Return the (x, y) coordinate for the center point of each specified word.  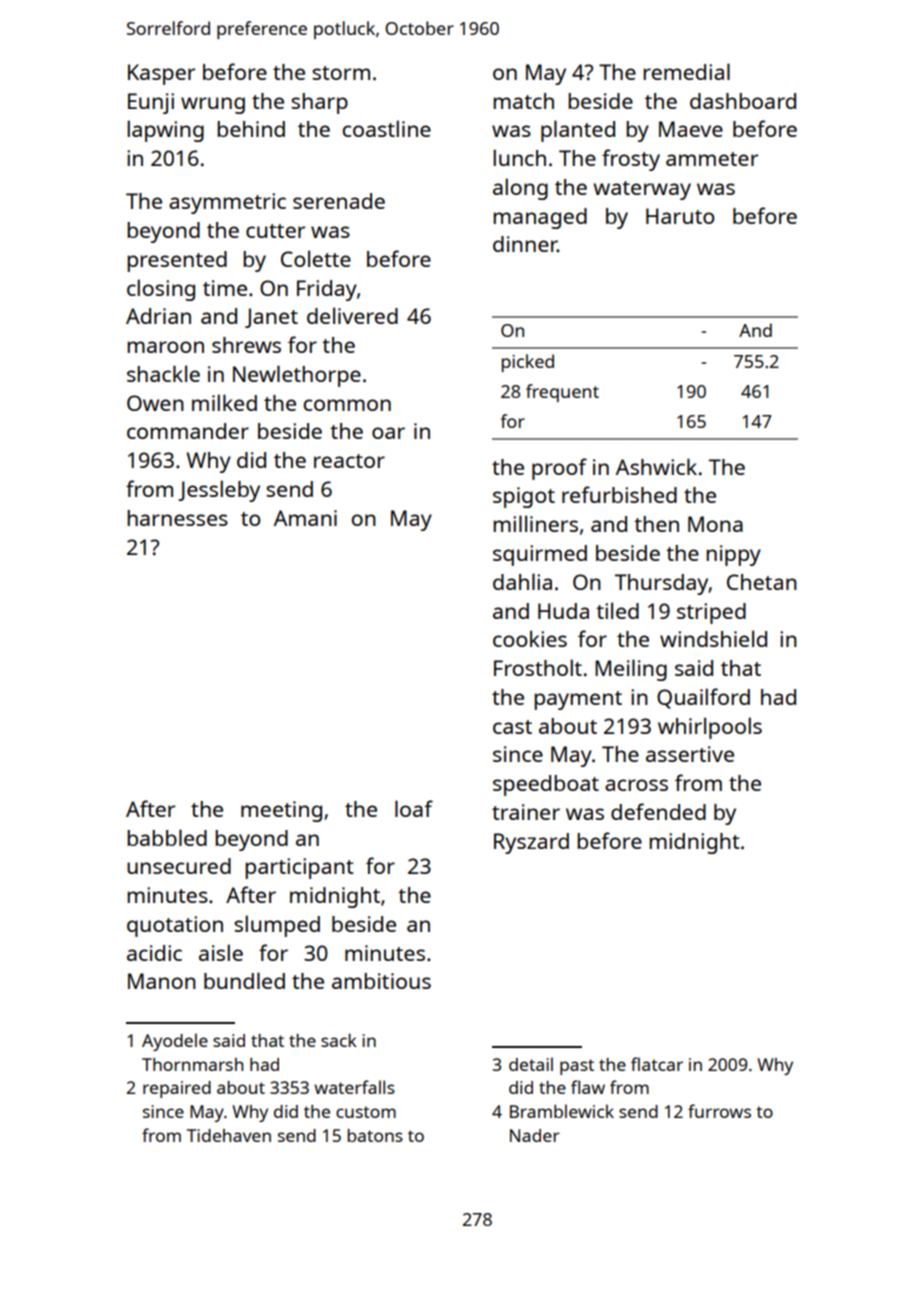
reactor (349, 461)
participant (299, 868)
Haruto (680, 216)
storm (341, 73)
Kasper (161, 74)
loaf (414, 808)
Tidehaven (229, 1135)
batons (375, 1135)
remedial (686, 71)
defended (658, 811)
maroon (165, 347)
